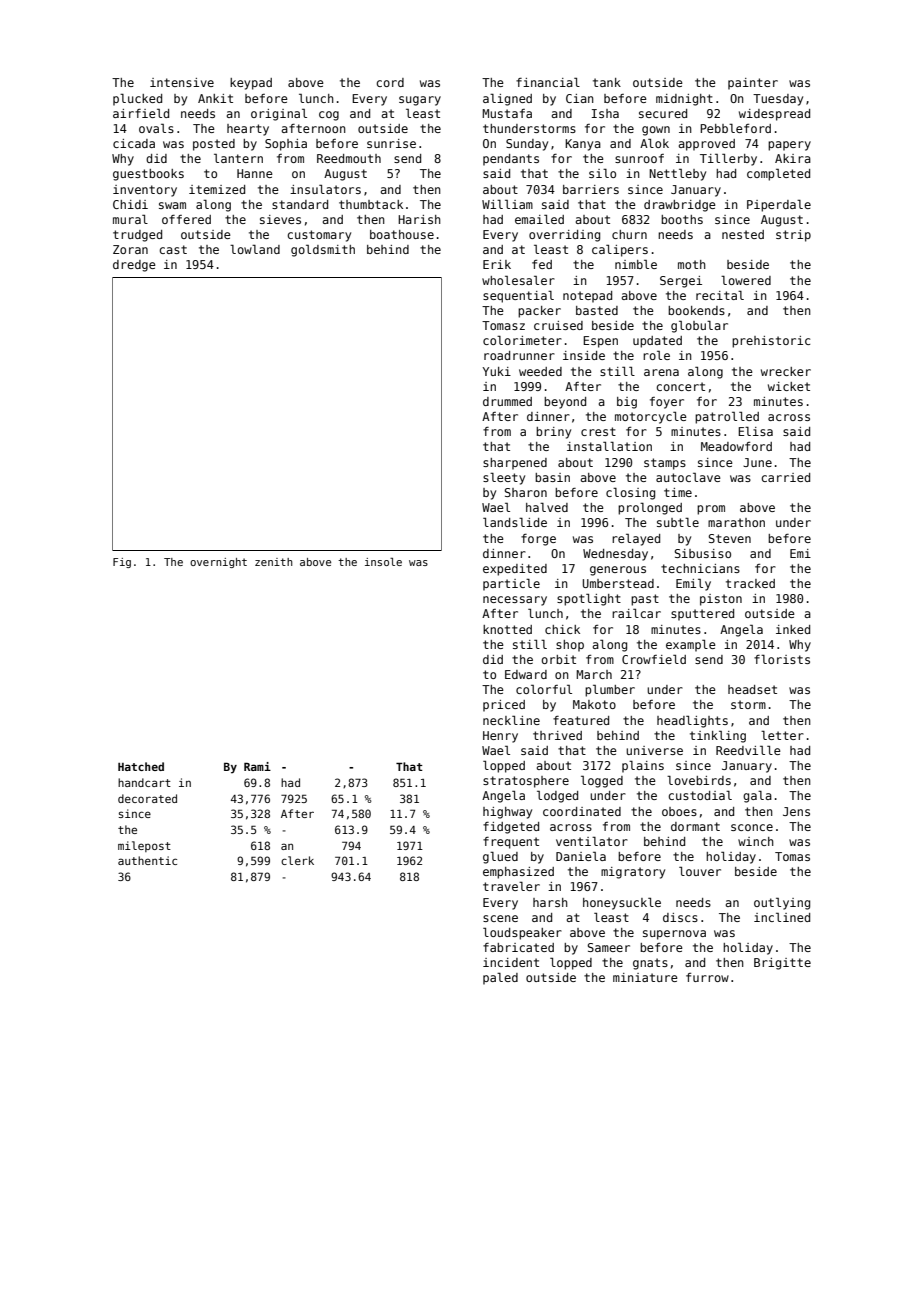  I want to click on clerk, so click(297, 860).
